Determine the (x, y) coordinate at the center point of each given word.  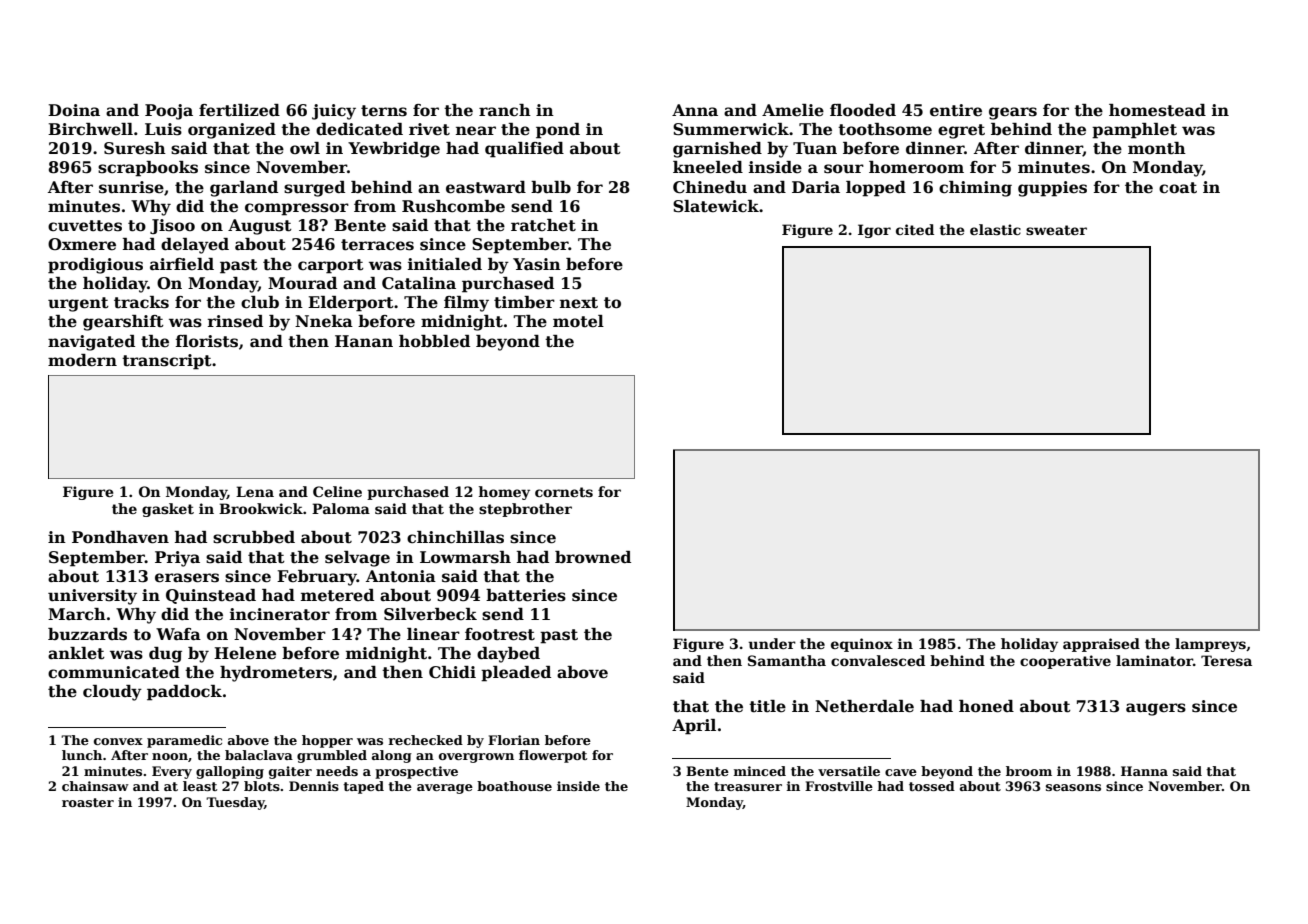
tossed (932, 786)
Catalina (419, 283)
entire (956, 110)
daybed (508, 655)
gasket (168, 510)
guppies (1052, 189)
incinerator (280, 614)
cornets (564, 492)
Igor (874, 231)
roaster (88, 802)
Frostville (839, 786)
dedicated (359, 129)
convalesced (878, 660)
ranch (505, 110)
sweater (1056, 230)
